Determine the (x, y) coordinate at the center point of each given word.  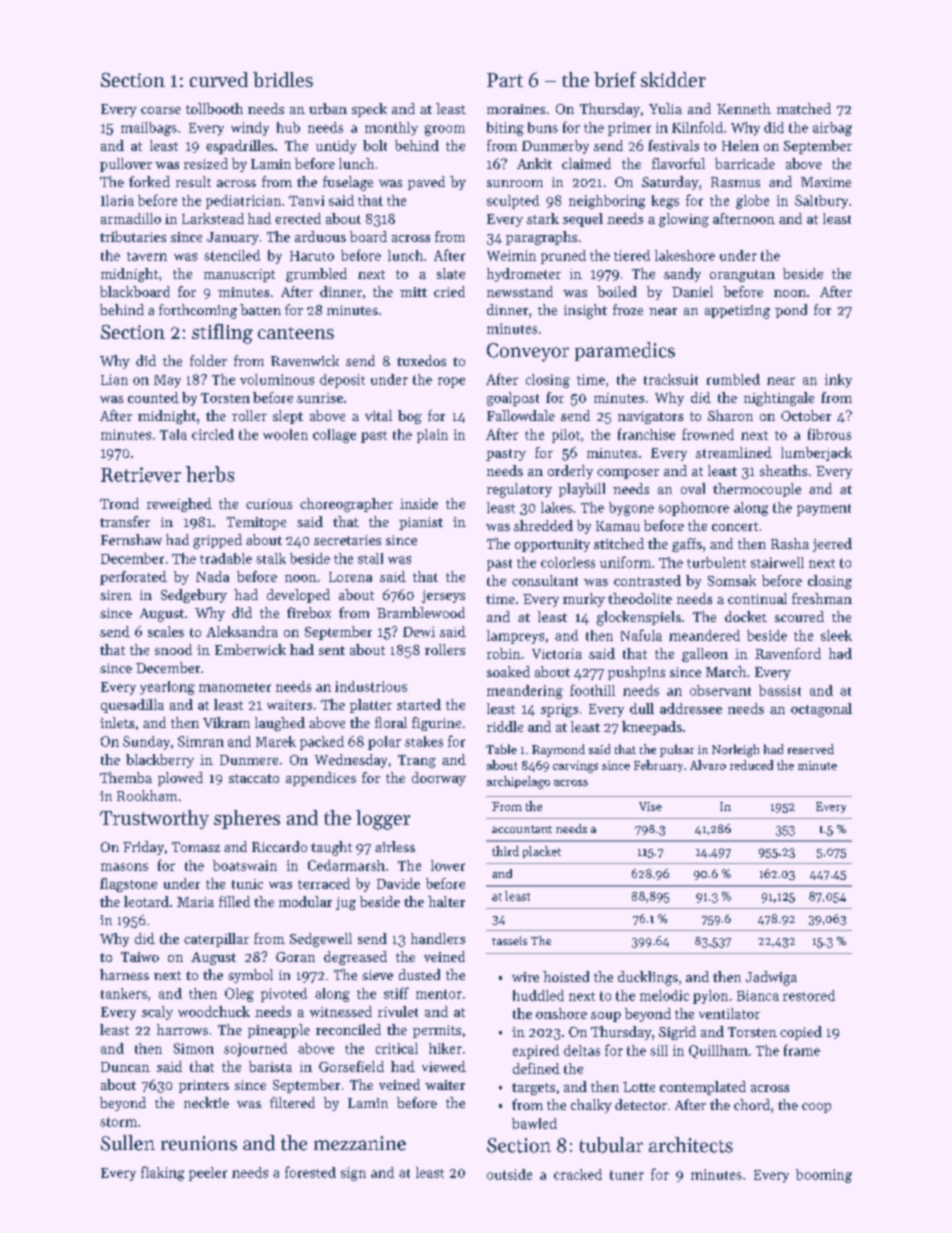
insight (585, 311)
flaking (162, 1173)
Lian (114, 379)
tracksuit (671, 379)
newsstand (520, 291)
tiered (632, 255)
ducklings (648, 978)
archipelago (518, 782)
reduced (751, 765)
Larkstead (213, 218)
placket (542, 852)
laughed (280, 724)
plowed (180, 779)
